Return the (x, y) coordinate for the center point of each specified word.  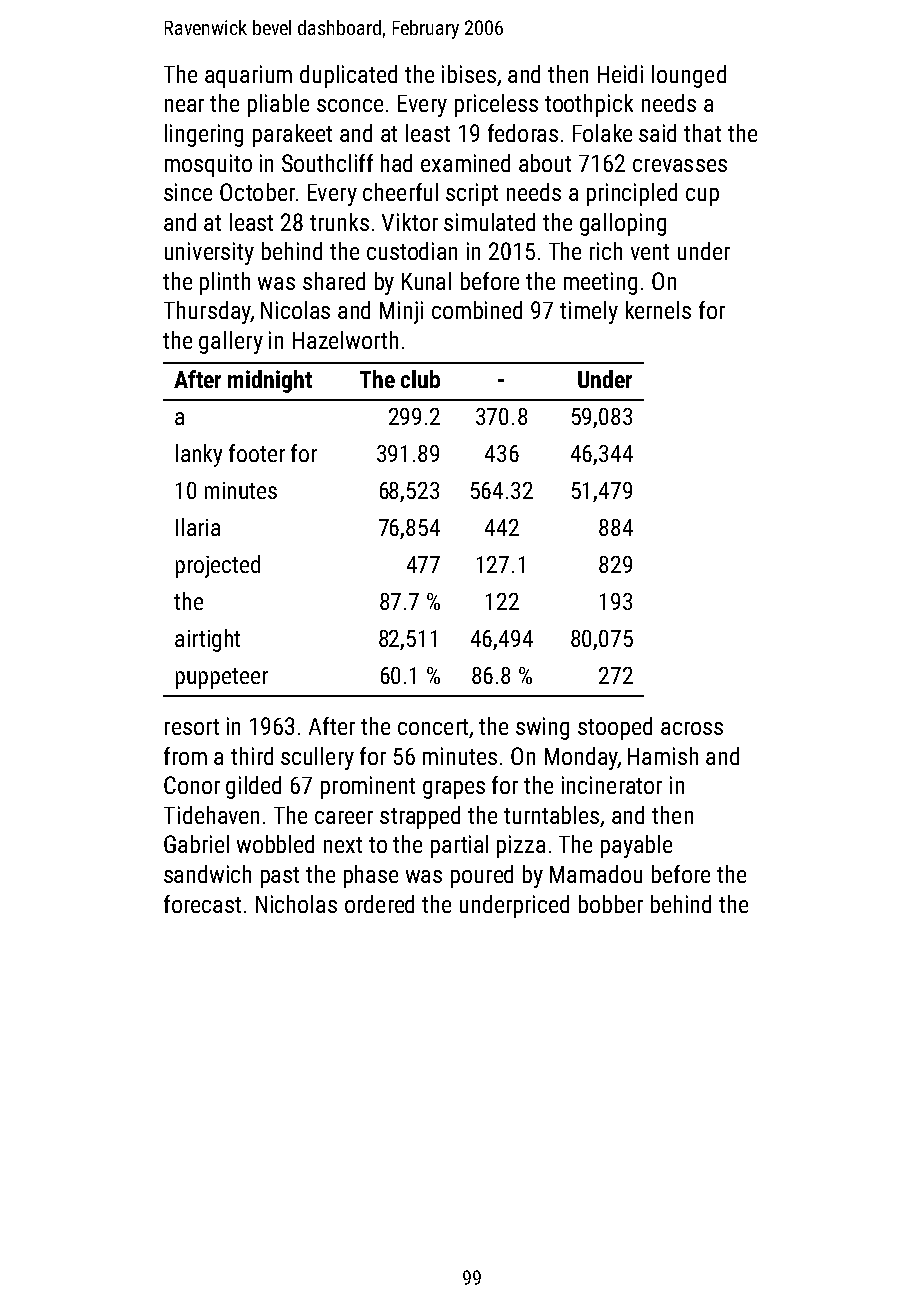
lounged (689, 76)
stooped (615, 728)
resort (192, 727)
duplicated (348, 76)
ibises (469, 74)
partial (459, 846)
